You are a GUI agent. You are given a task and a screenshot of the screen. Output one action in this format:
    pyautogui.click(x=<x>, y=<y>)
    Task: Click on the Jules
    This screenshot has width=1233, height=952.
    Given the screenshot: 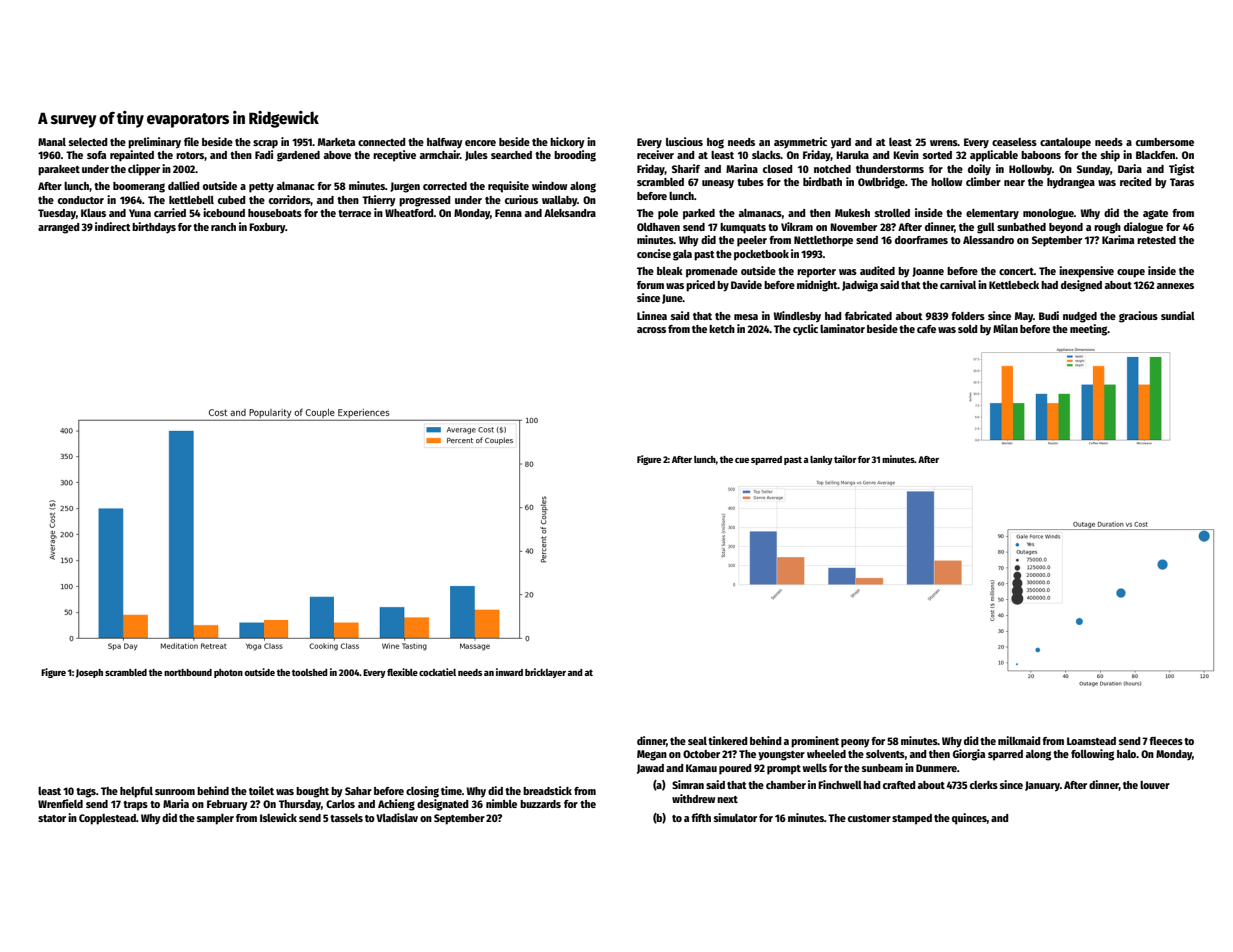 What is the action you would take?
    pyautogui.click(x=476, y=156)
